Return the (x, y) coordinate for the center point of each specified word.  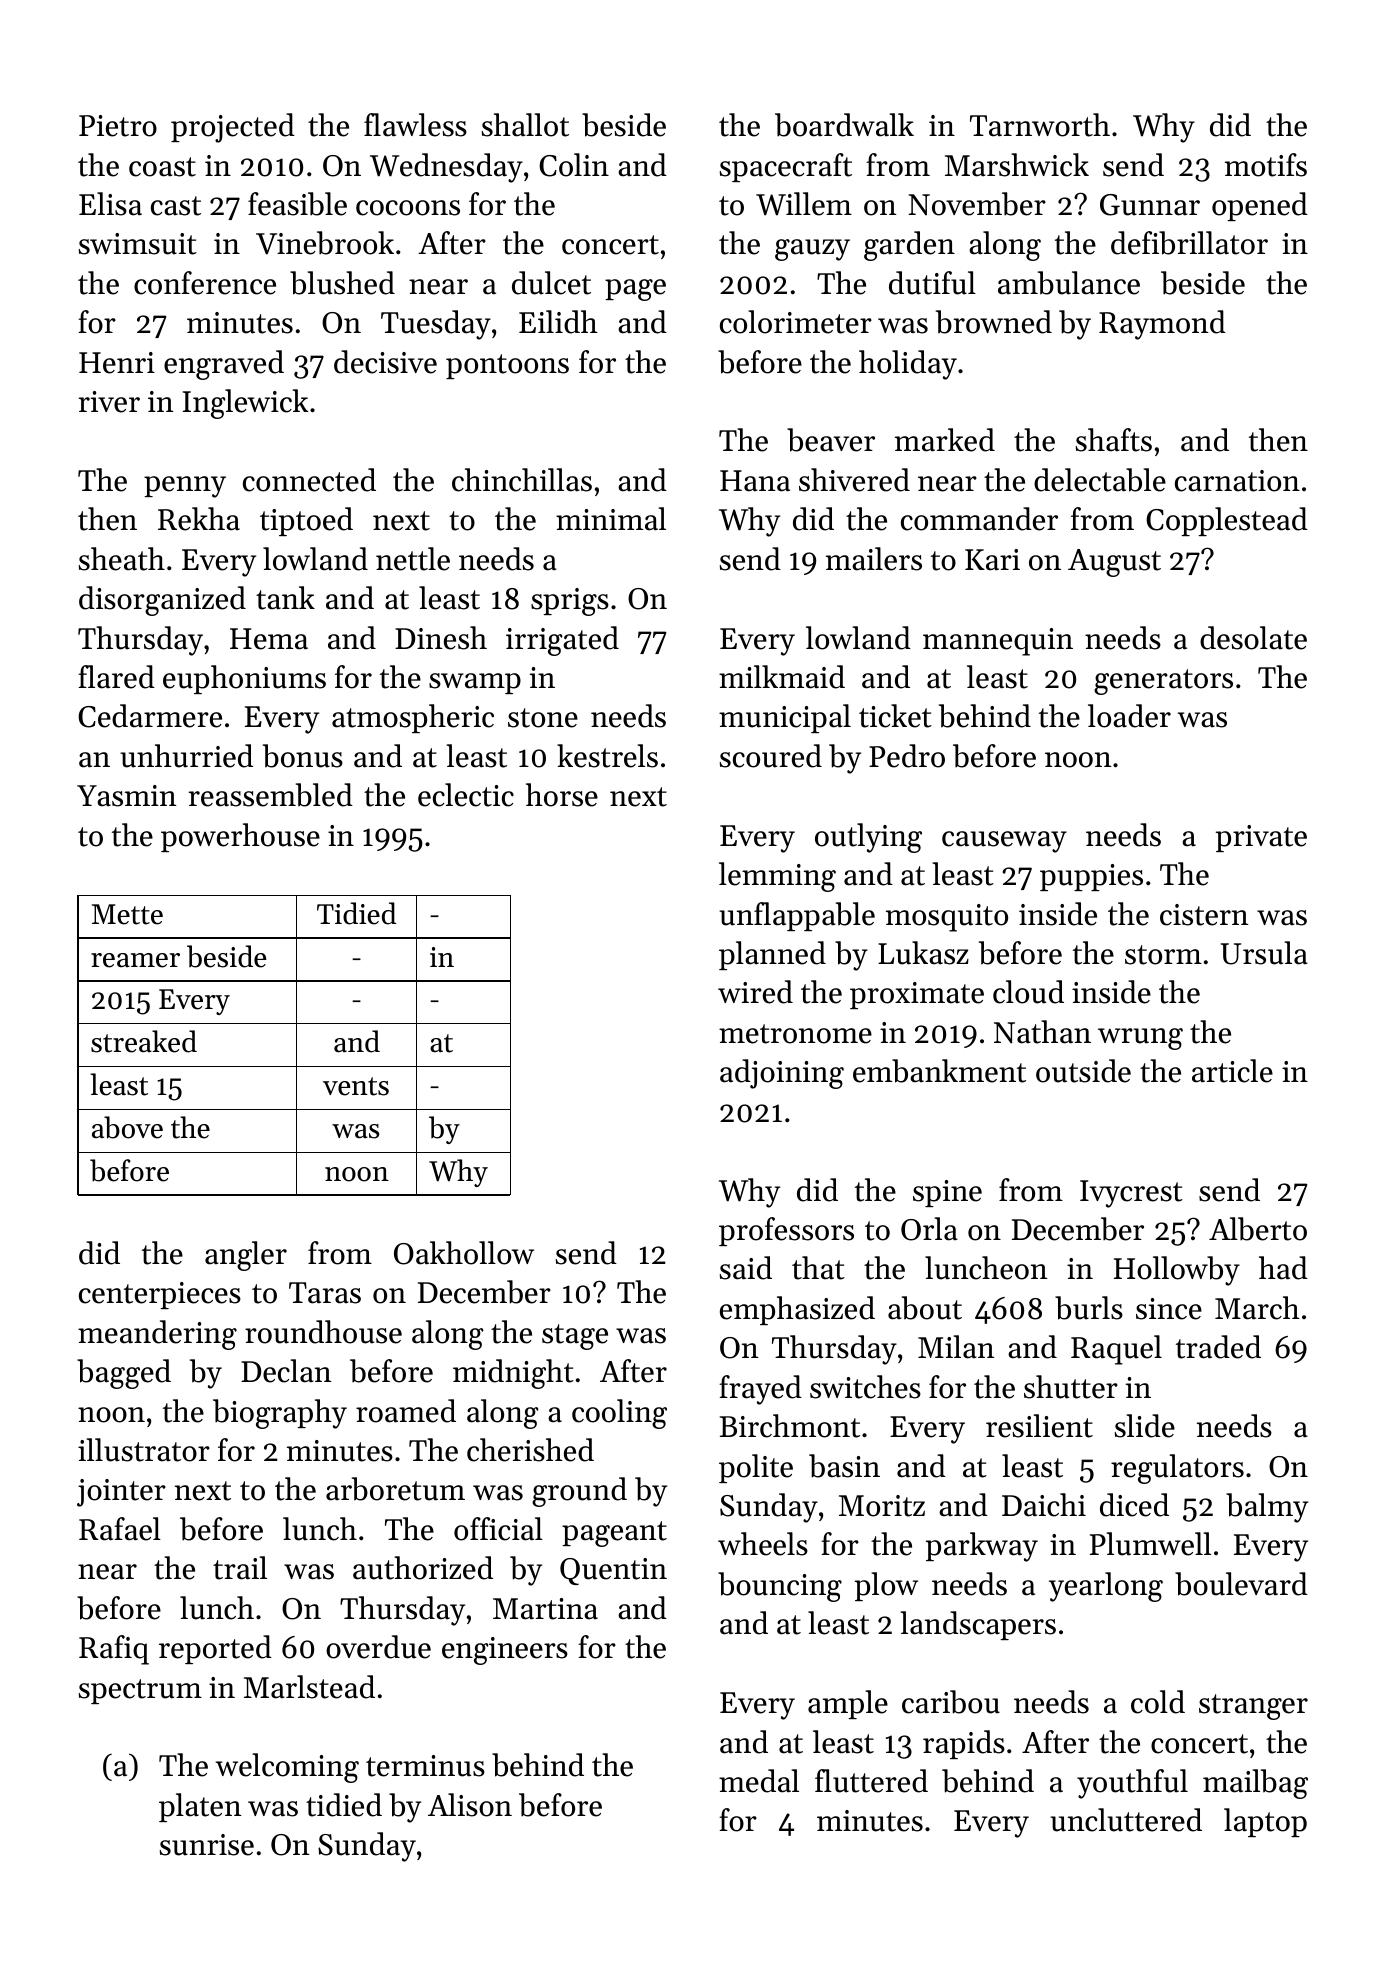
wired (755, 992)
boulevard (1241, 1584)
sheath (122, 559)
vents (356, 1086)
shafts (1114, 440)
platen (200, 1807)
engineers (505, 1651)
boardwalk (844, 125)
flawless (415, 125)
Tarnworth (1040, 125)
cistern (1204, 915)
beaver (831, 440)
